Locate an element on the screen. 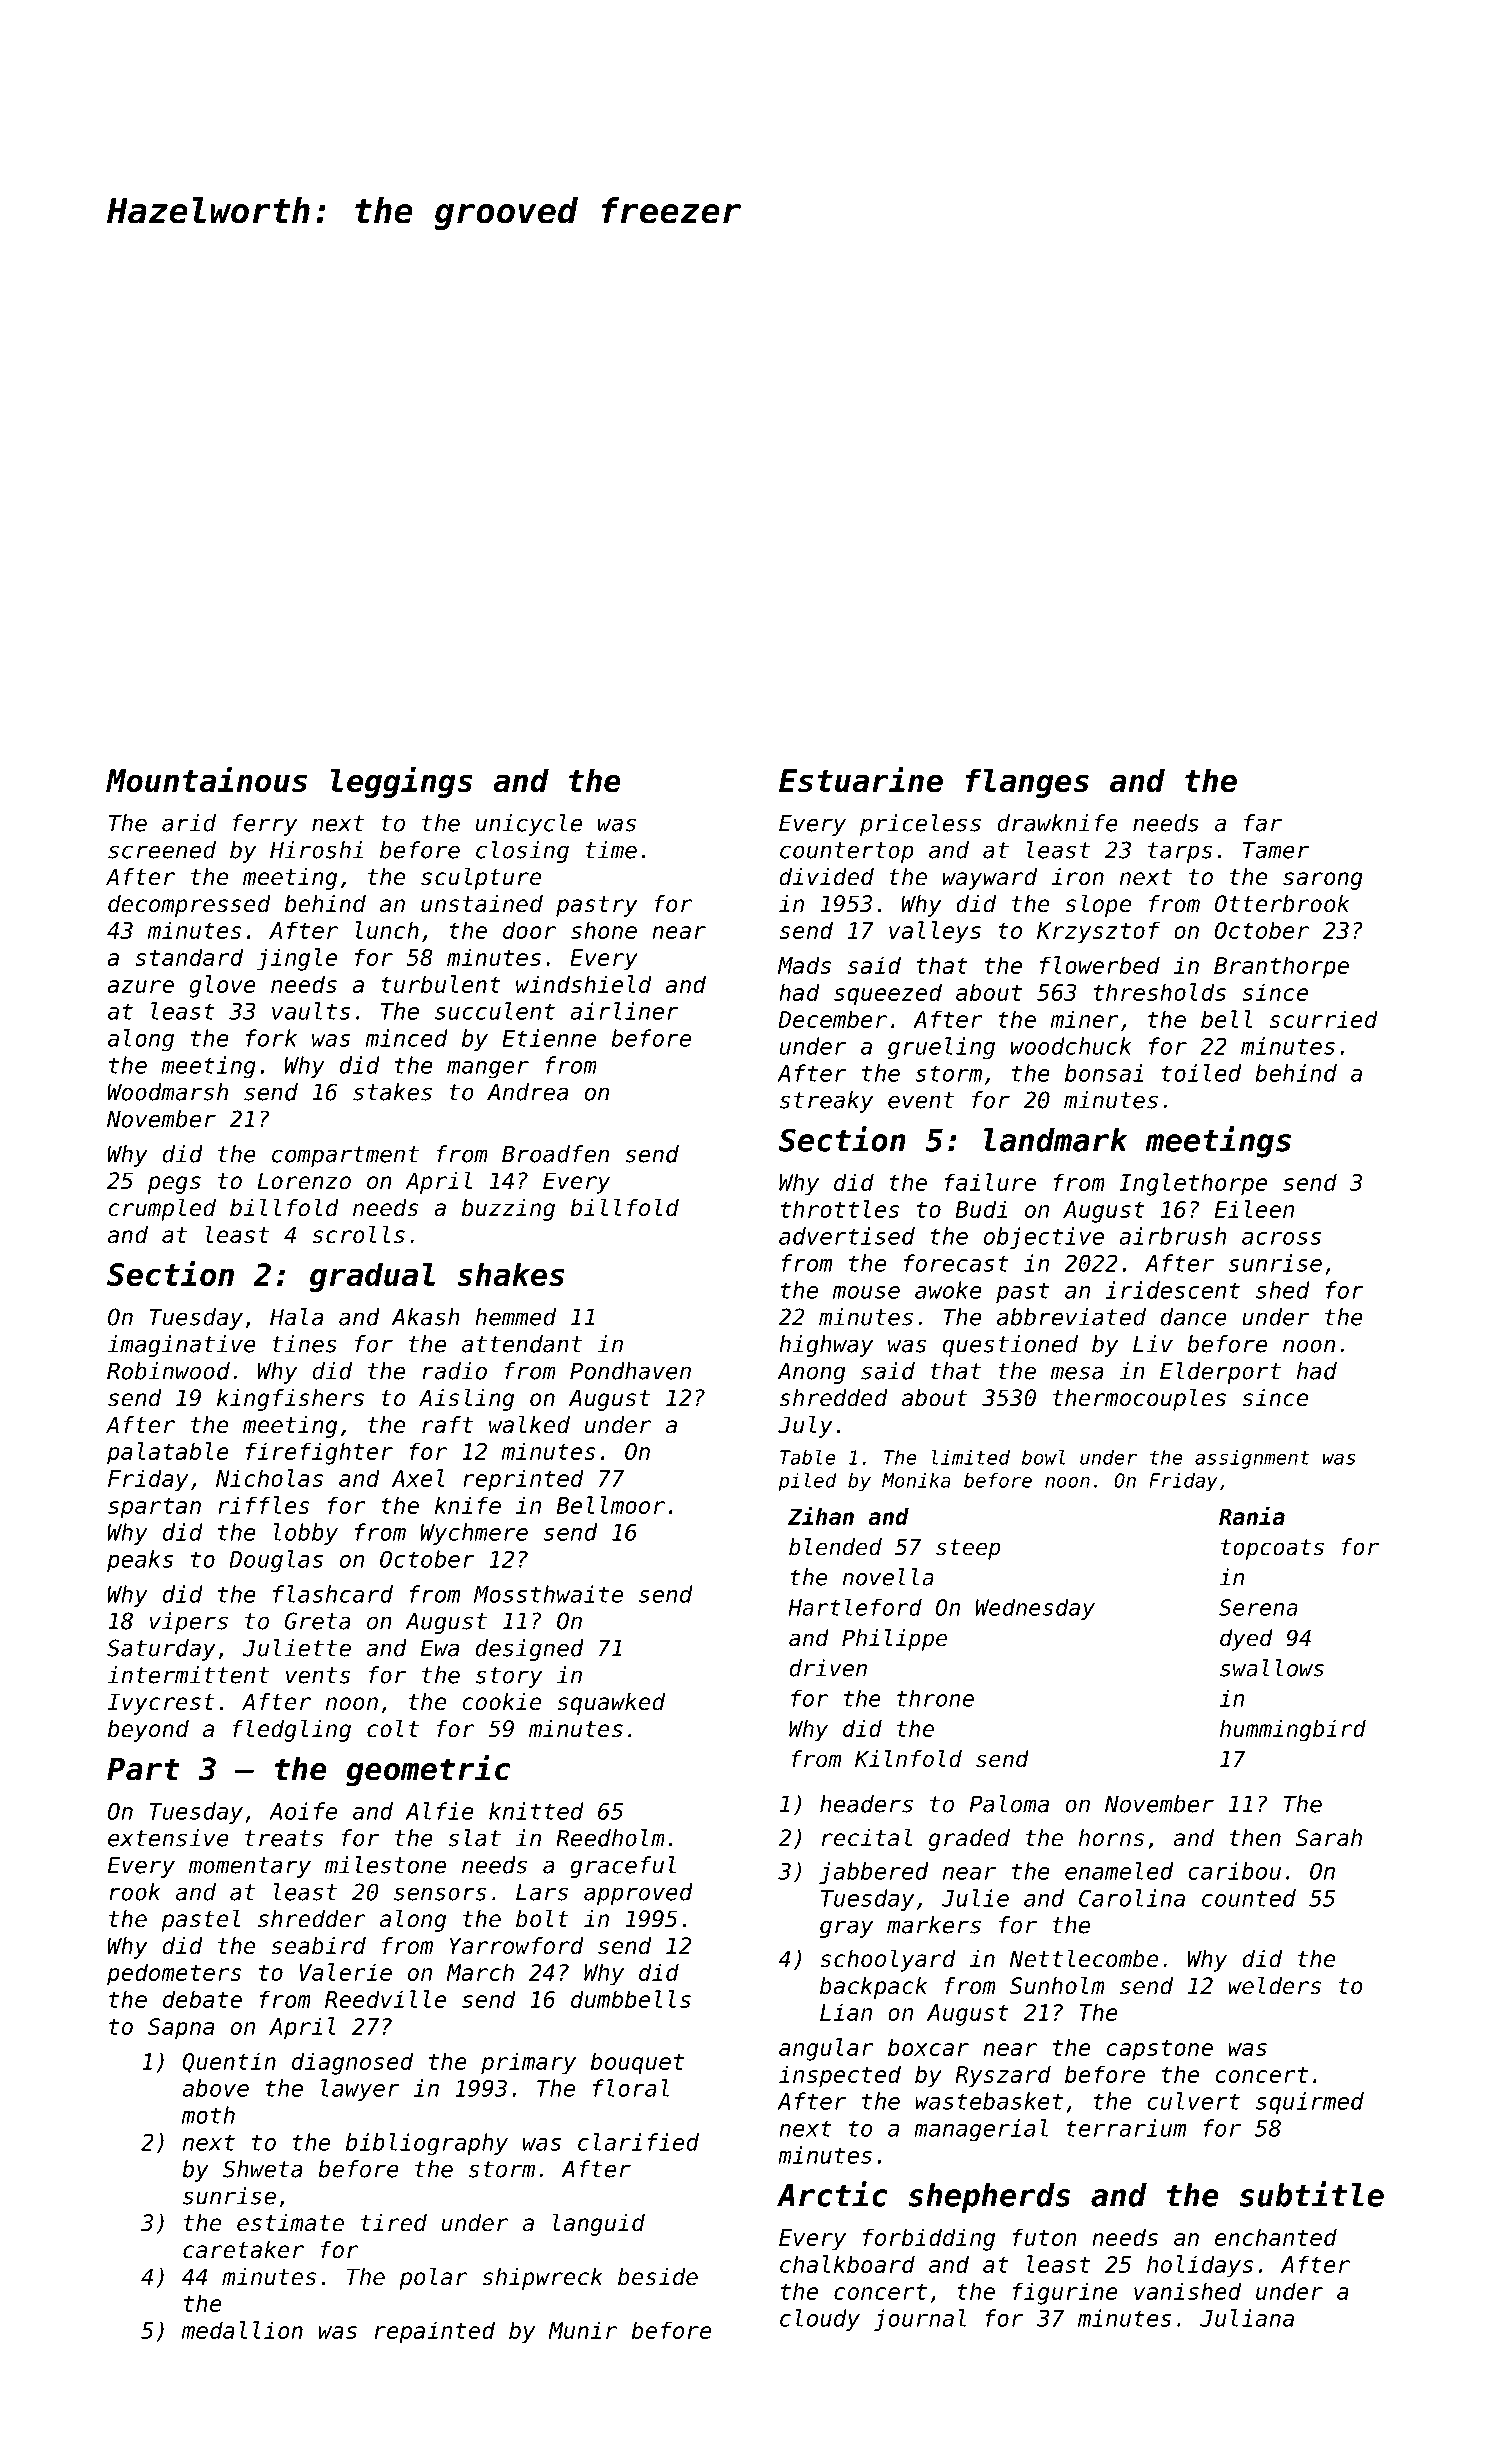  Shweta is located at coordinates (263, 2169).
